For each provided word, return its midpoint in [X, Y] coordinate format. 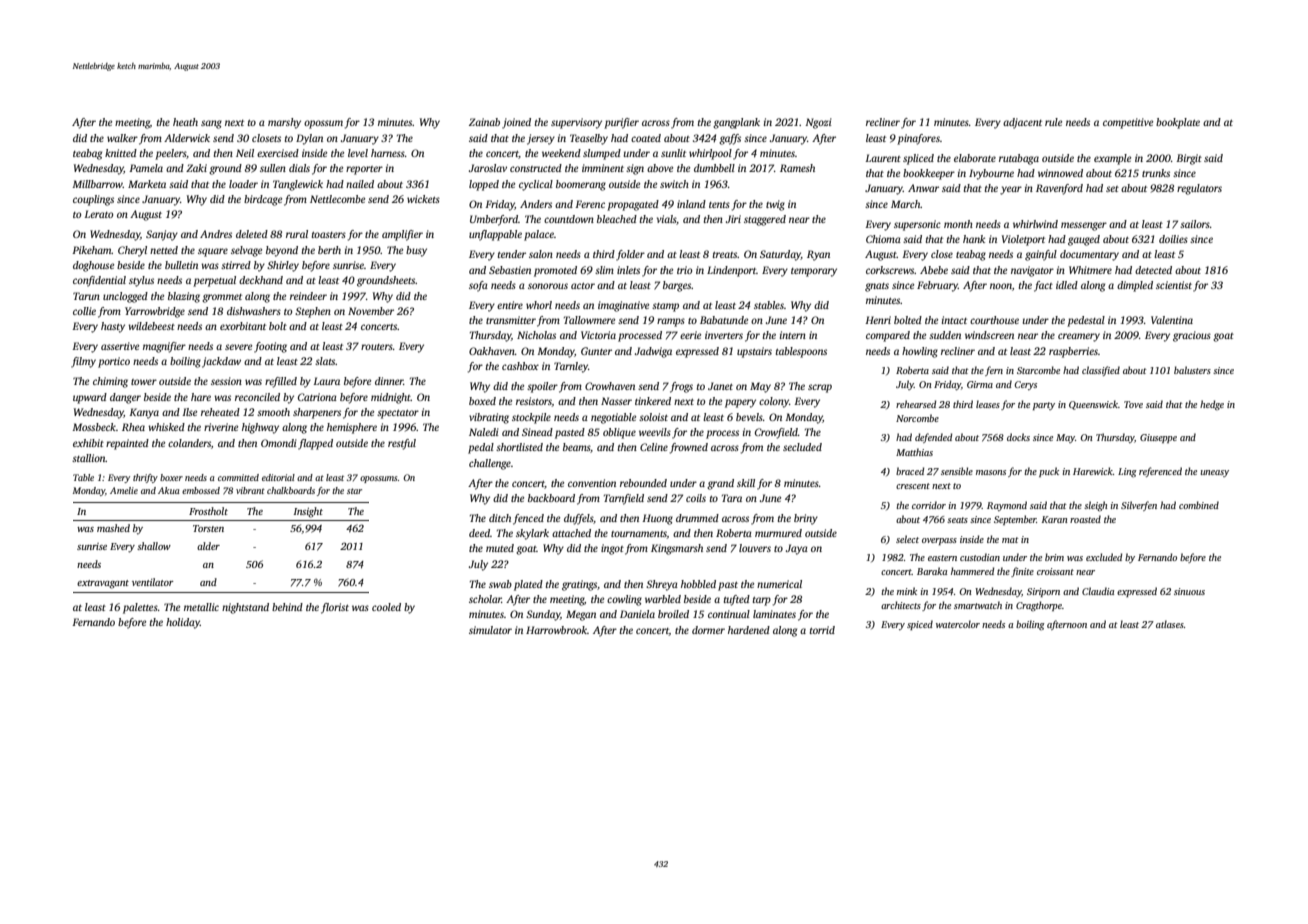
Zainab [484, 122]
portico [114, 362]
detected [1153, 270]
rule [1053, 122]
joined [516, 123]
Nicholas [536, 335]
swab [500, 584]
